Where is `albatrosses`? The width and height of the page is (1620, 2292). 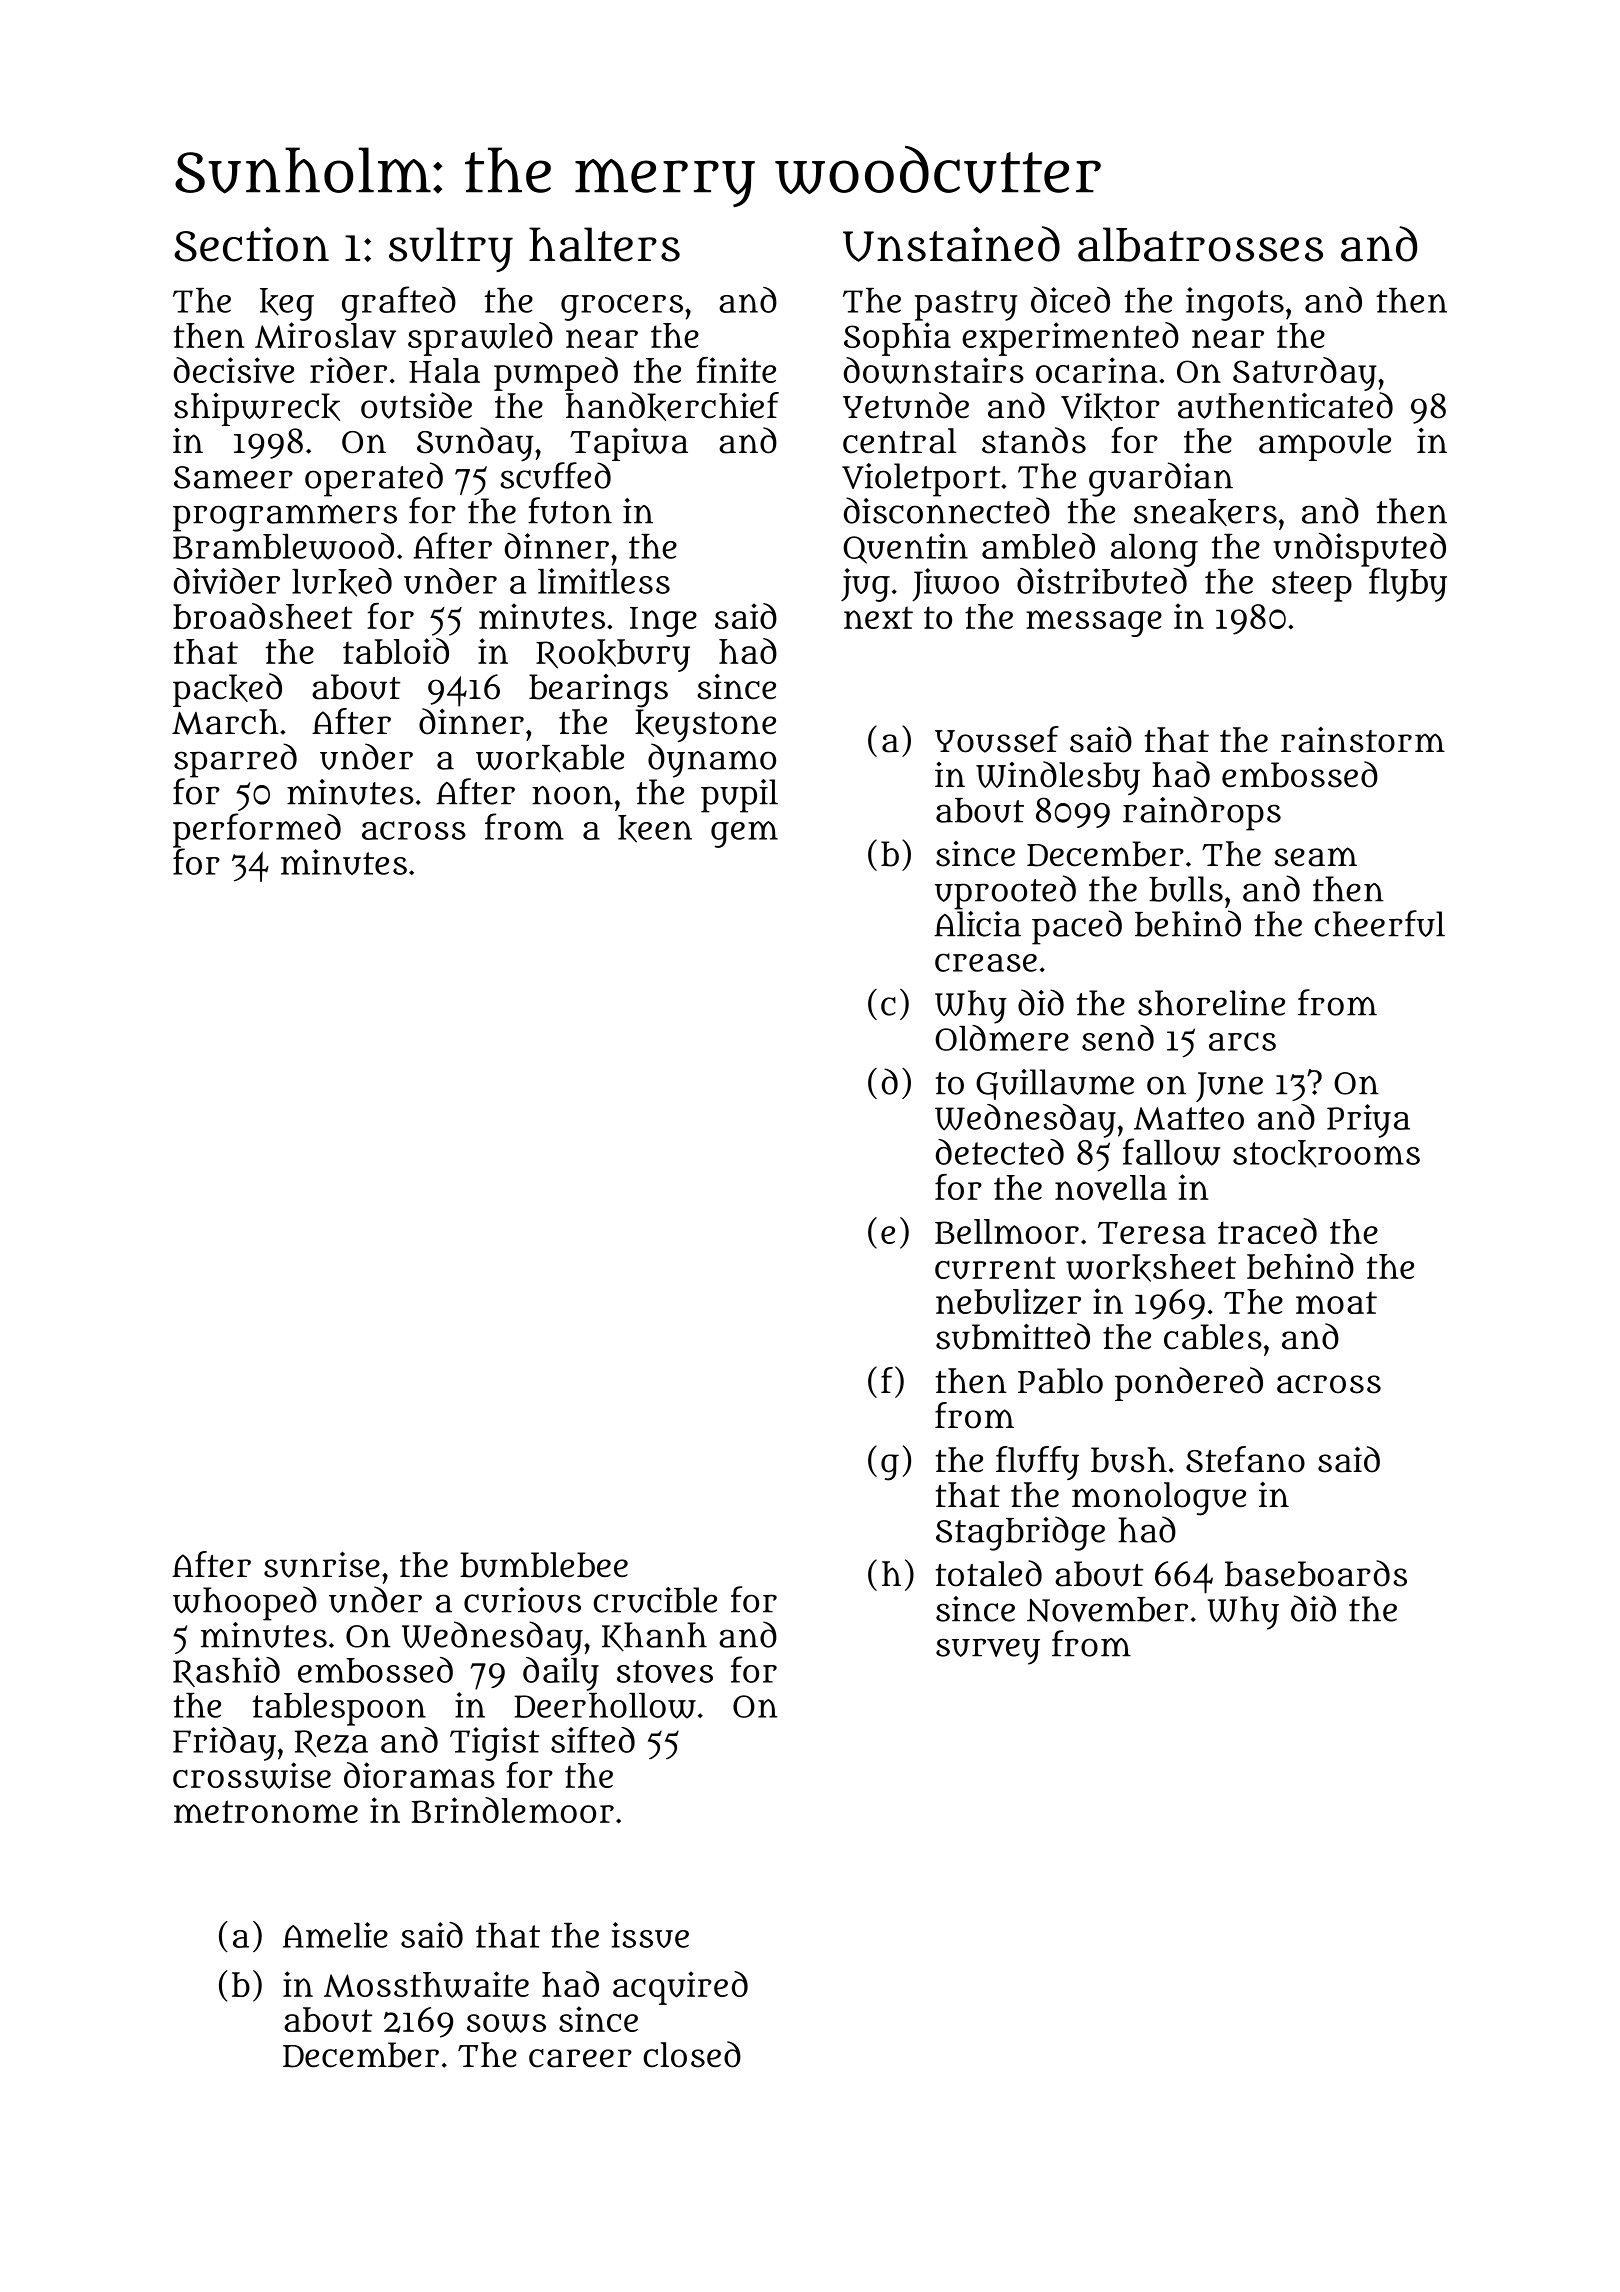 albatrosses is located at coordinates (1200, 244).
